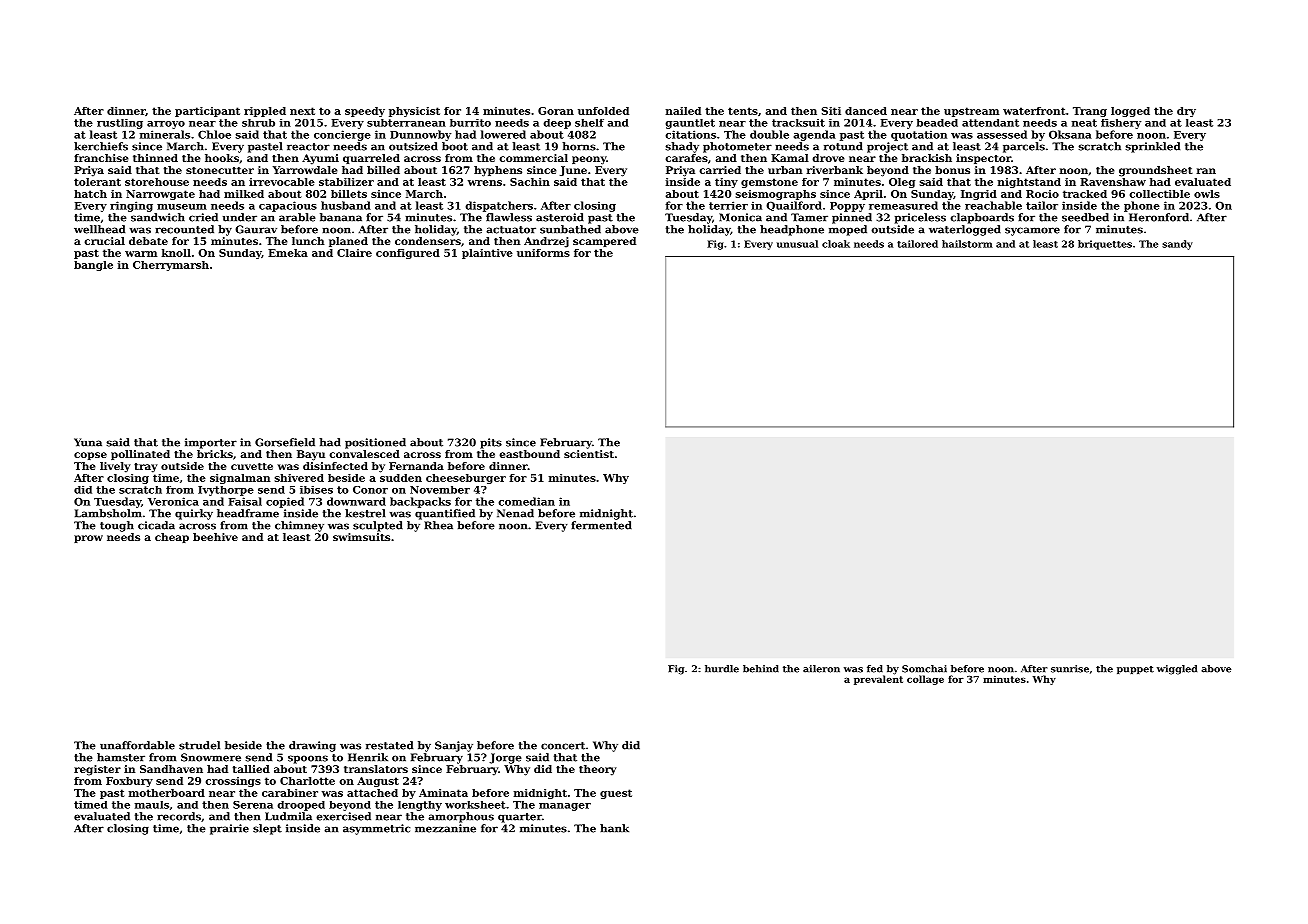  What do you see at coordinates (137, 745) in the screenshot?
I see `unaffordable` at bounding box center [137, 745].
